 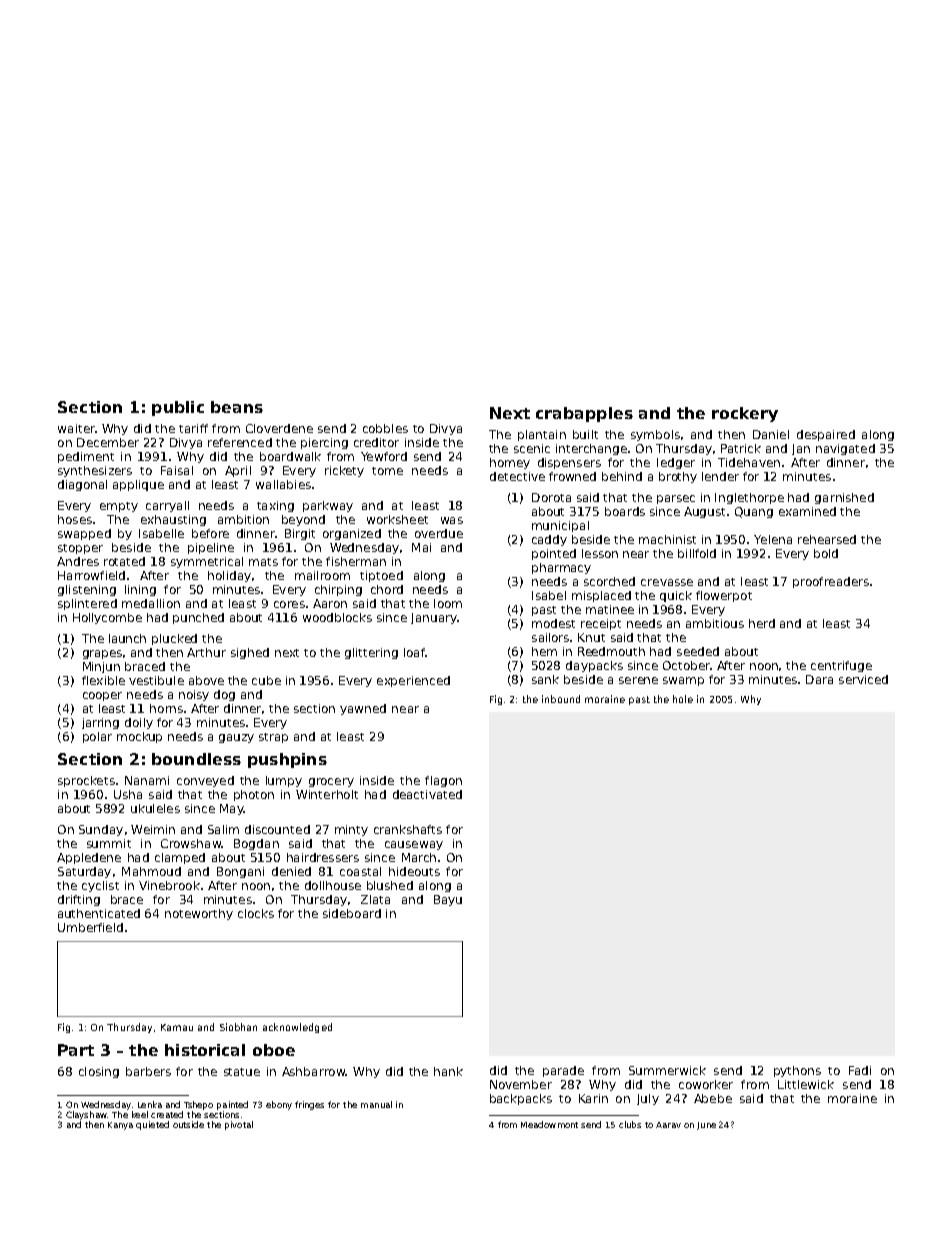 What do you see at coordinates (237, 407) in the page?
I see `beans` at bounding box center [237, 407].
